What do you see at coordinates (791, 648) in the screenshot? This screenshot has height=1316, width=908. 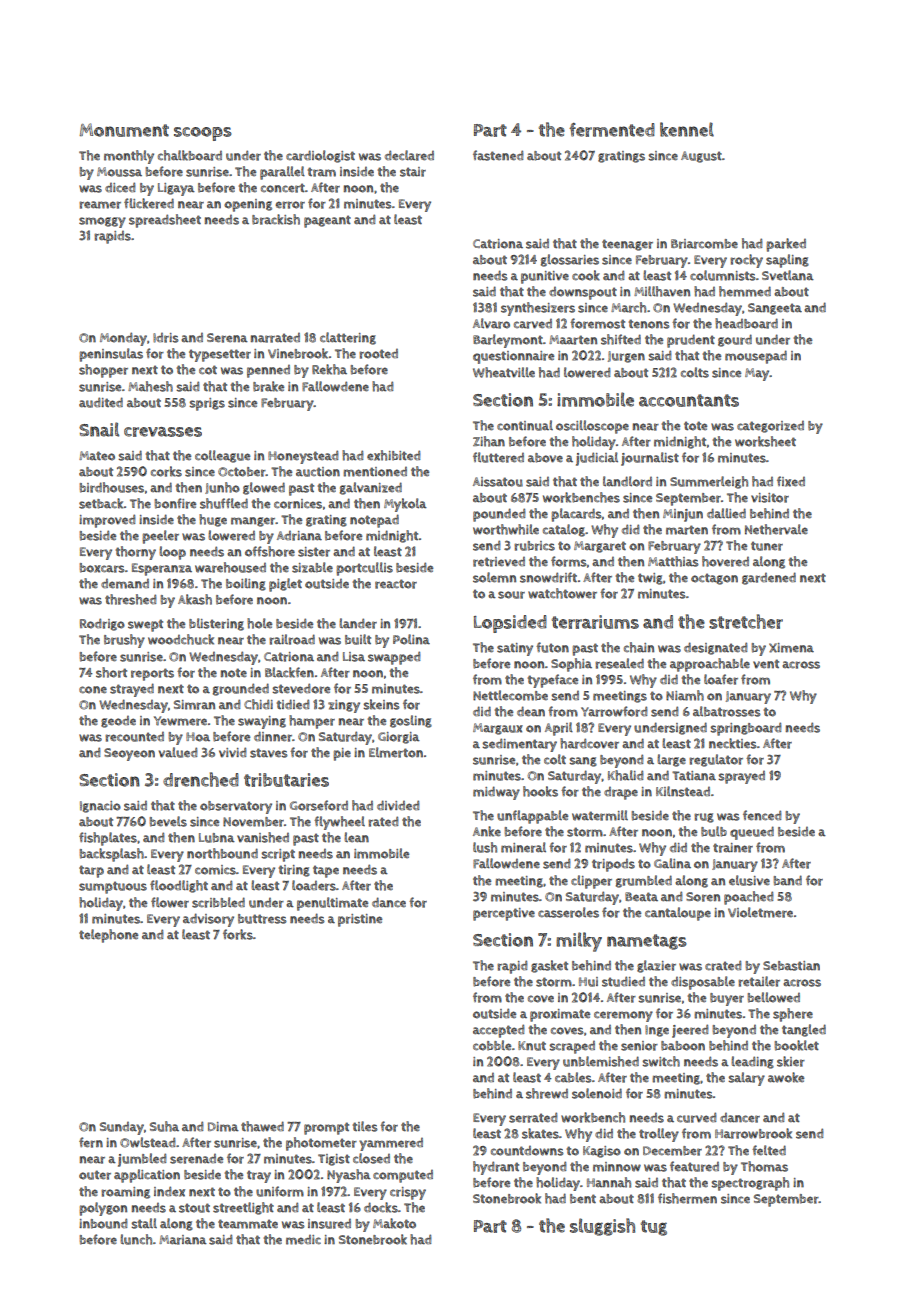 I see `Ximena` at bounding box center [791, 648].
